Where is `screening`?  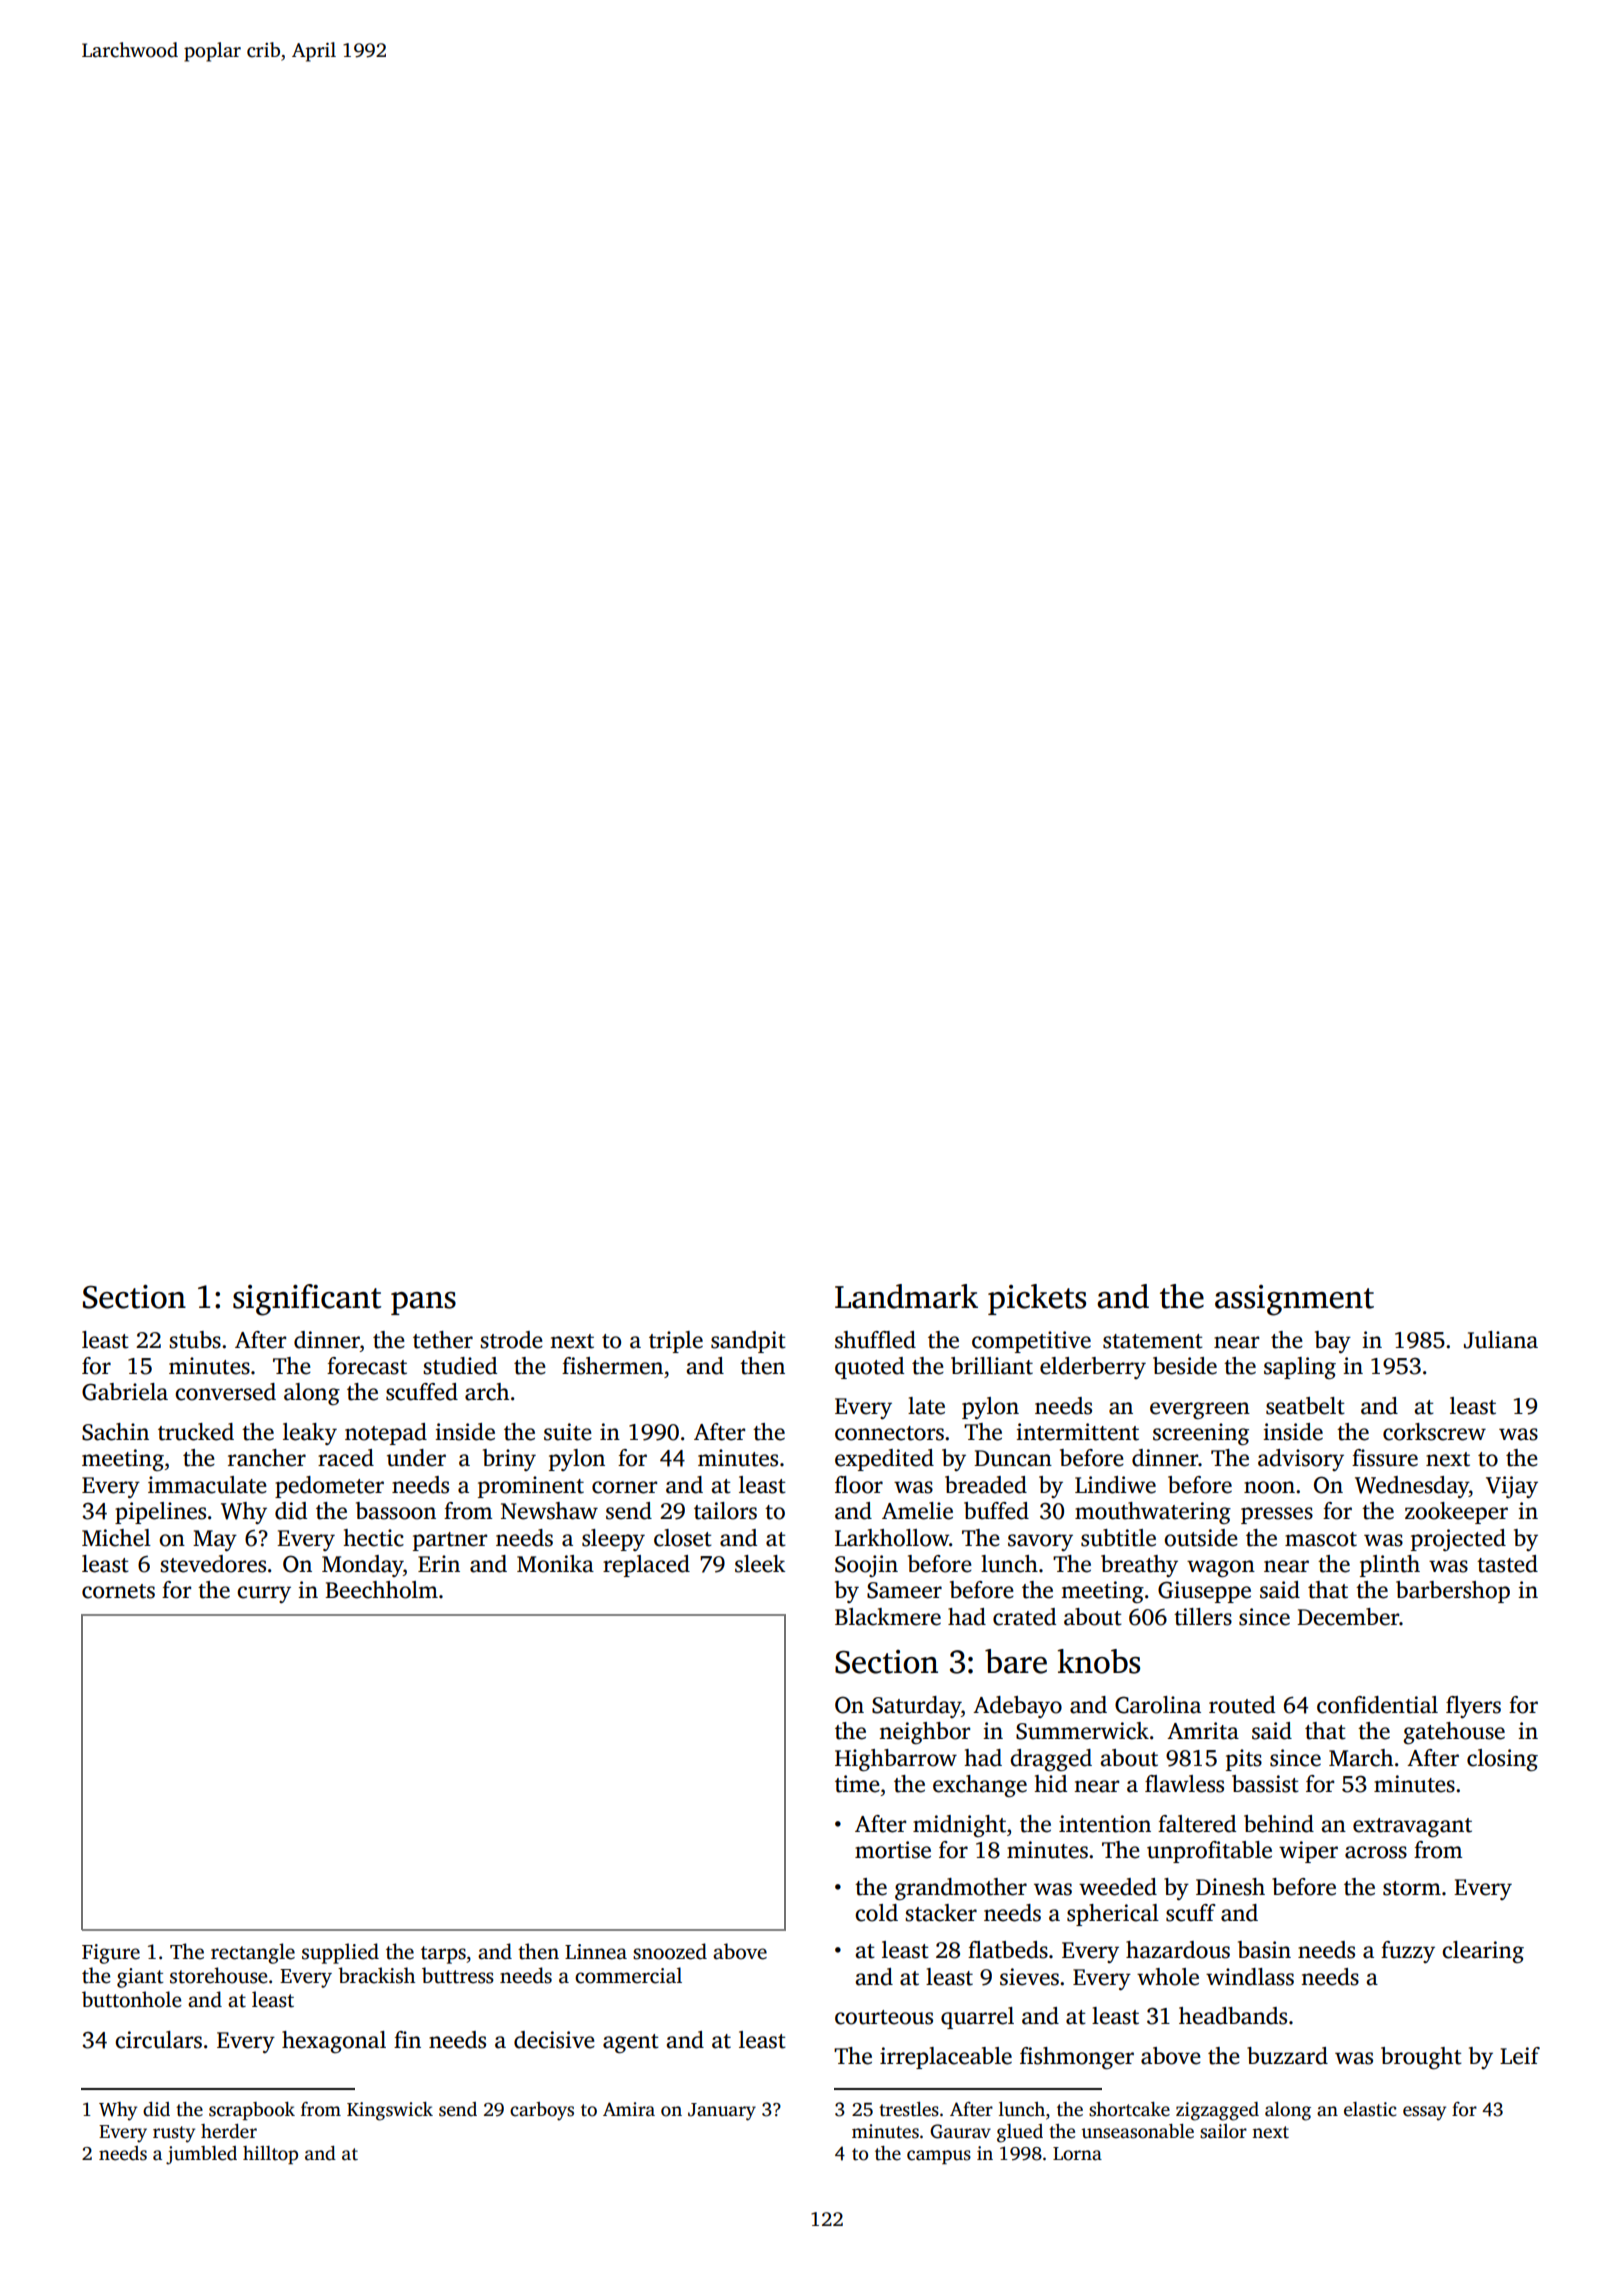
screening is located at coordinates (1201, 1434).
